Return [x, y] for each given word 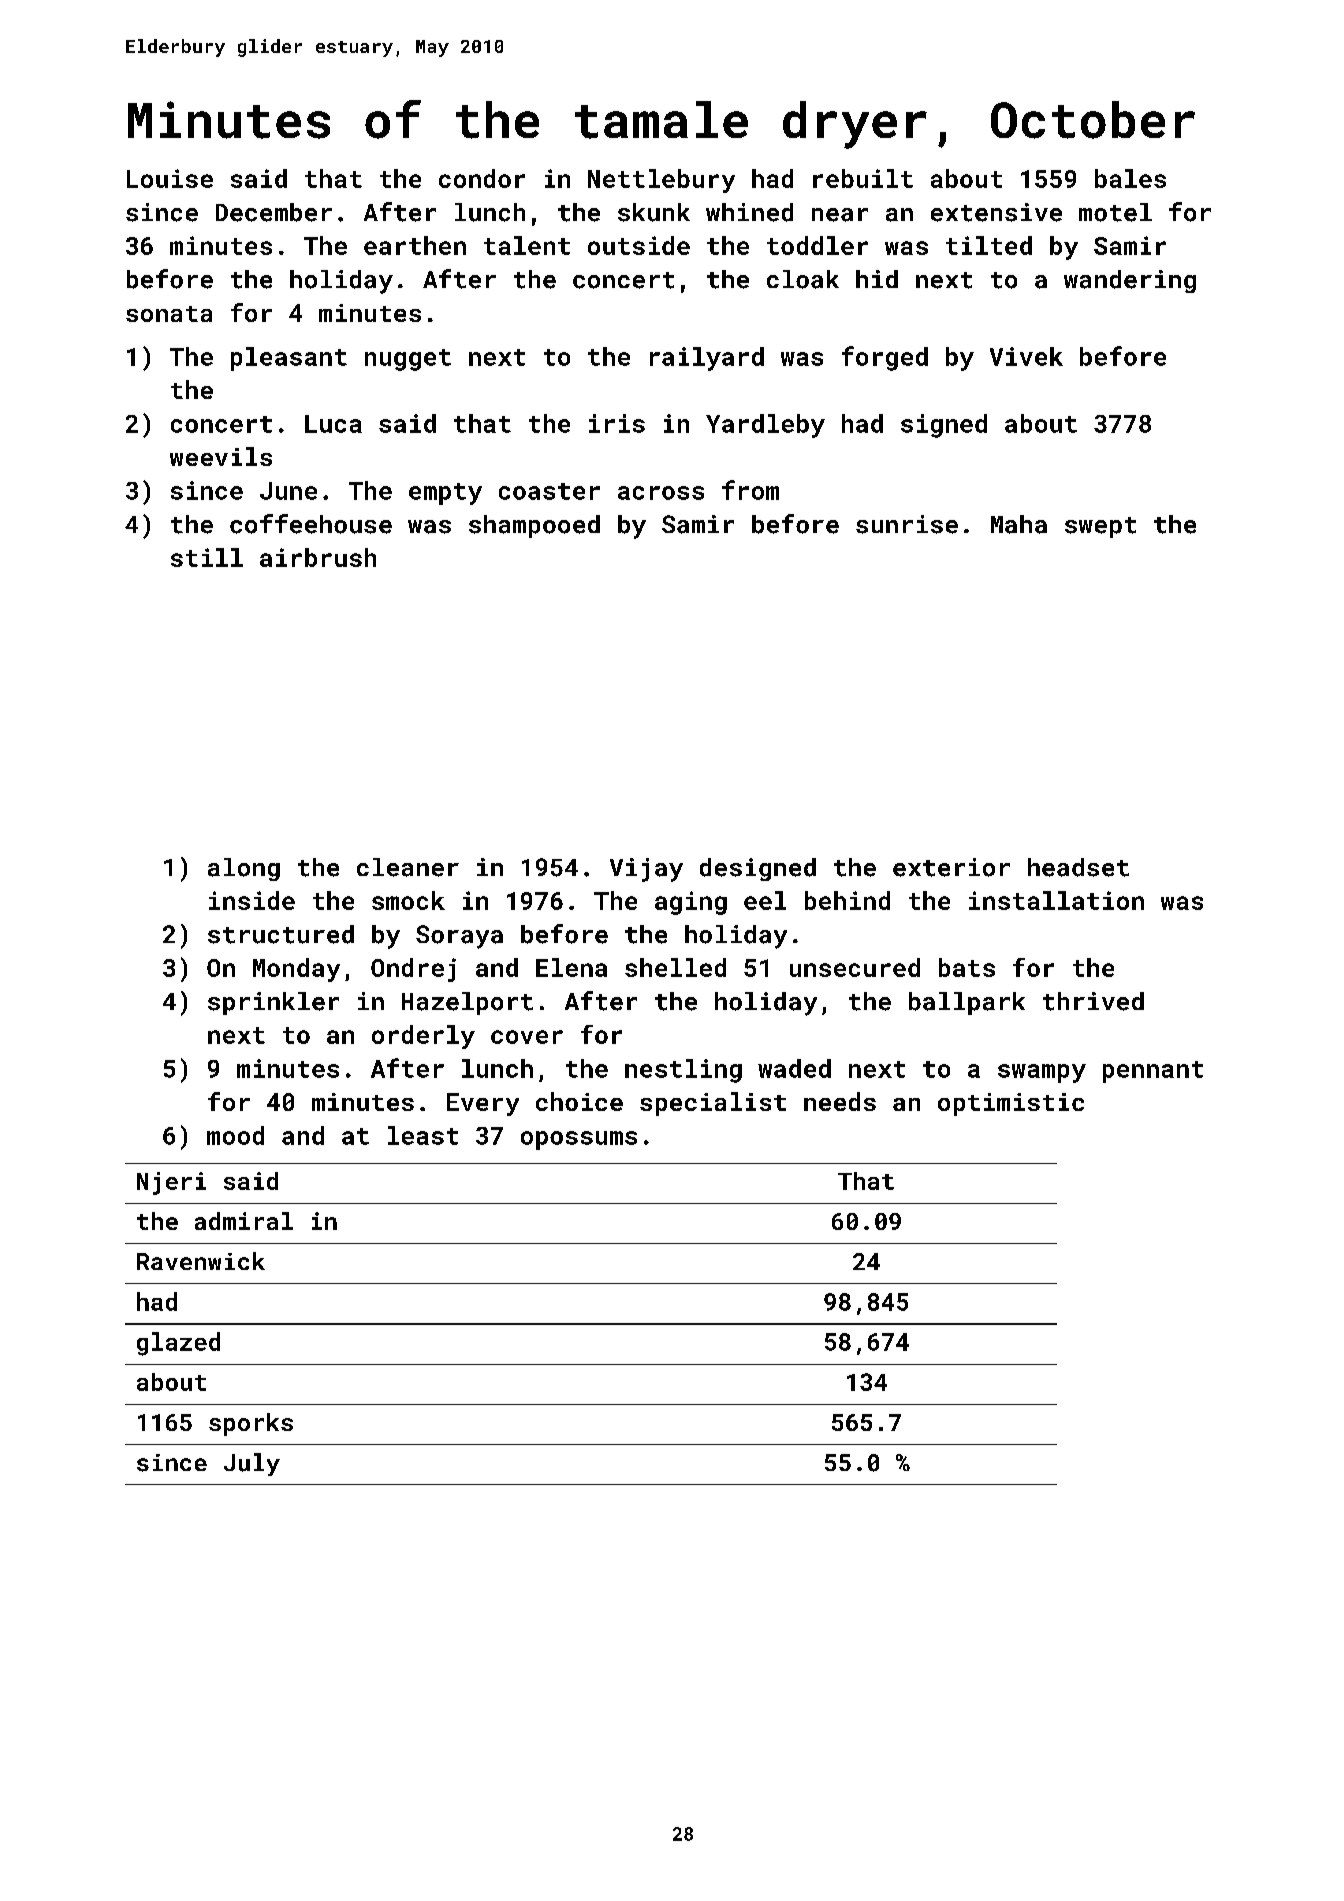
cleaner [408, 867]
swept [1100, 527]
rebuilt [863, 178]
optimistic [1011, 1104]
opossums [579, 1140]
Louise [170, 178]
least [423, 1135]
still [207, 557]
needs [840, 1101]
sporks [251, 1424]
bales [1130, 178]
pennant [1153, 1072]
